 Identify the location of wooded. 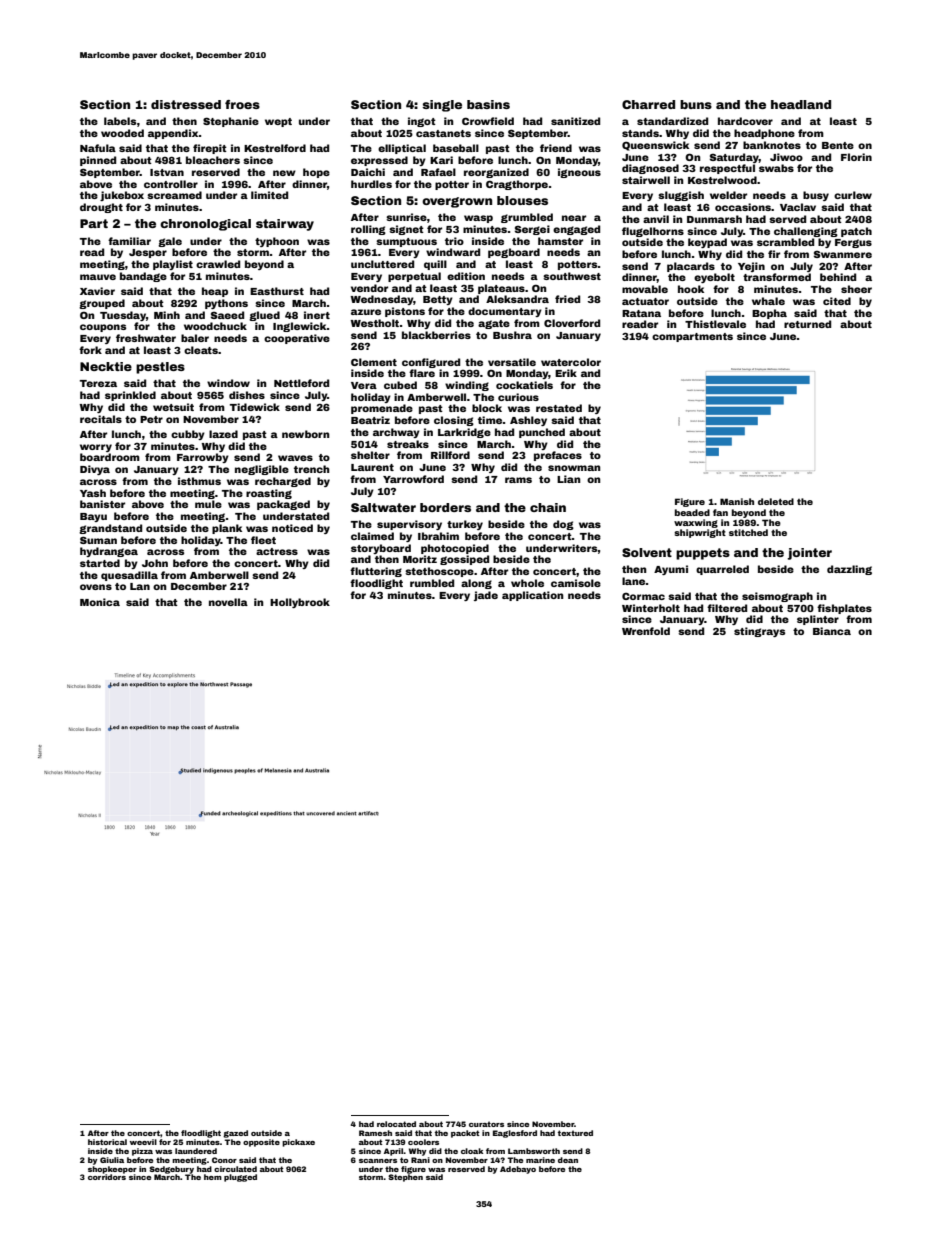
(122, 133).
